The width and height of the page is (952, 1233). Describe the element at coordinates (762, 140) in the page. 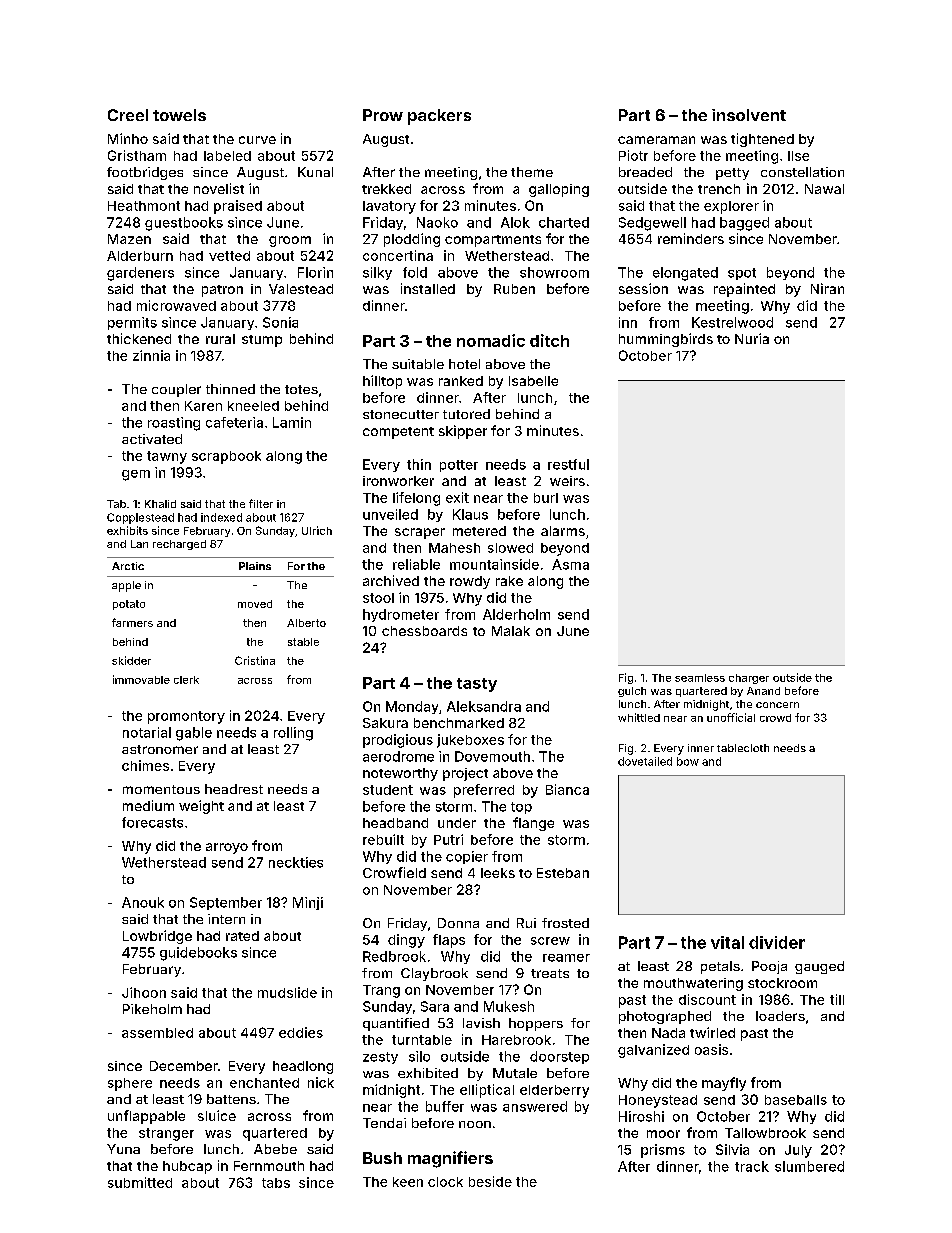

I see `tightened` at that location.
